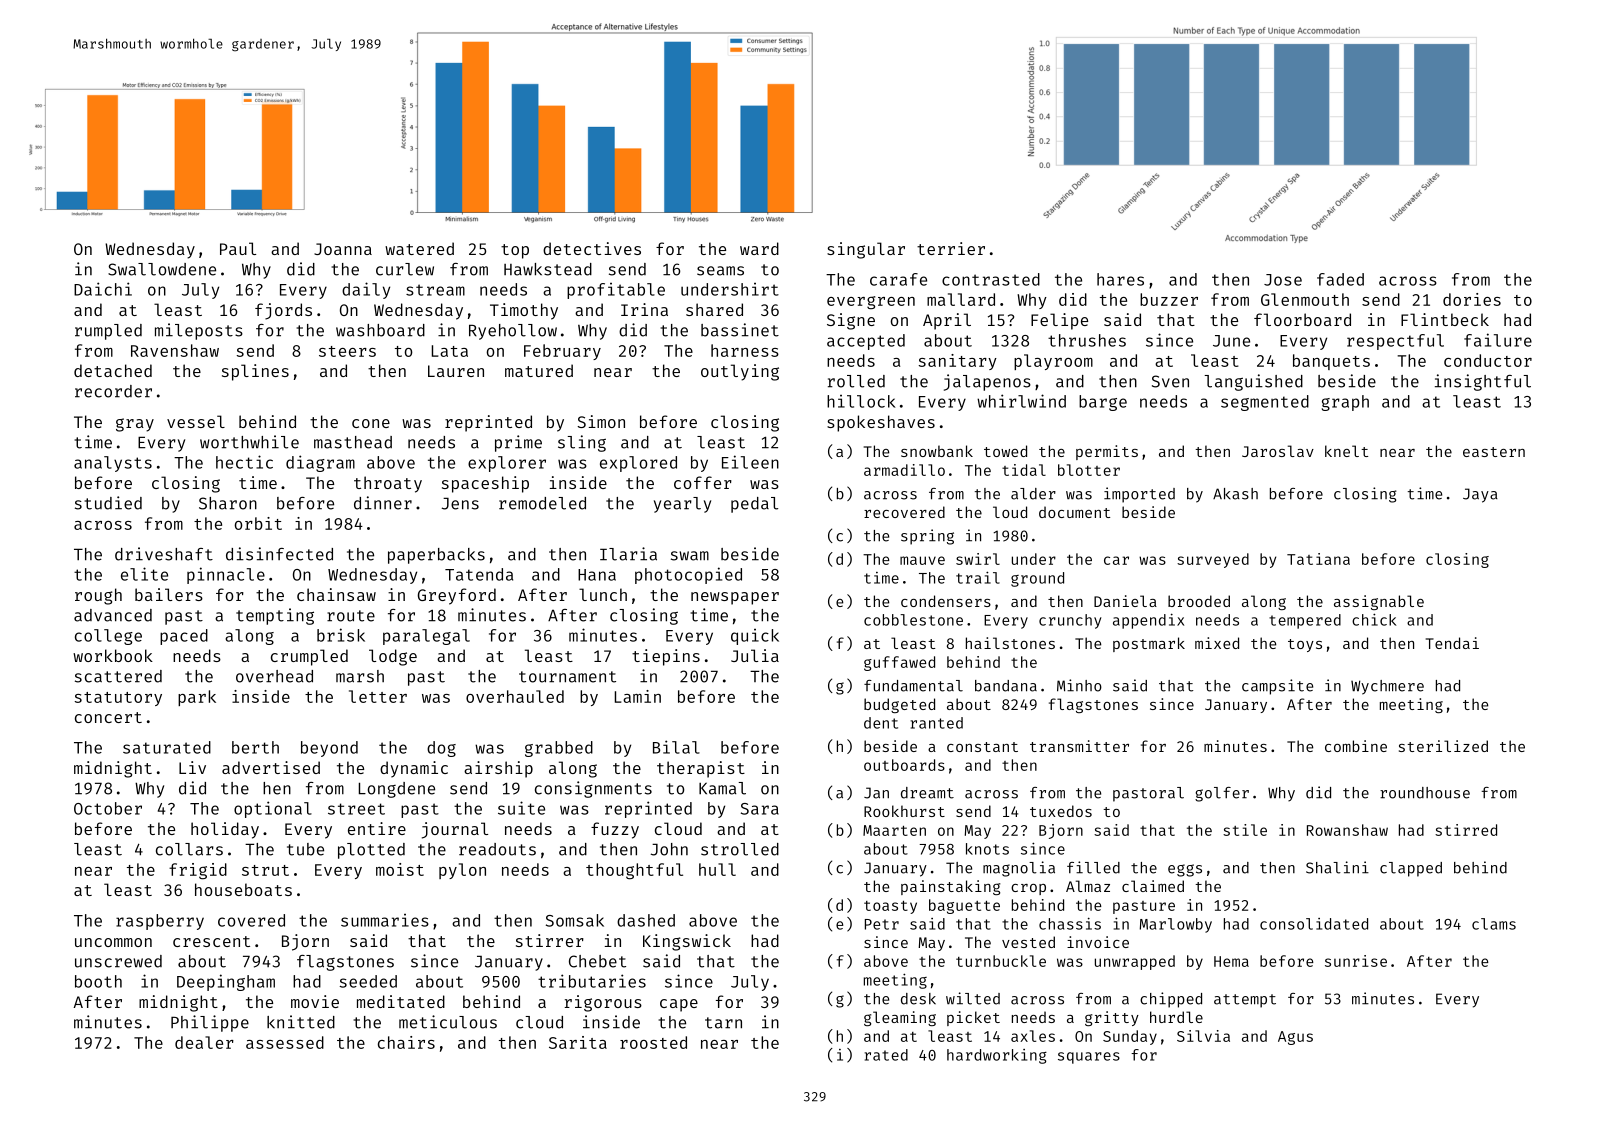 This screenshot has width=1606, height=1135. What do you see at coordinates (1278, 451) in the screenshot?
I see `Jaroslav` at bounding box center [1278, 451].
